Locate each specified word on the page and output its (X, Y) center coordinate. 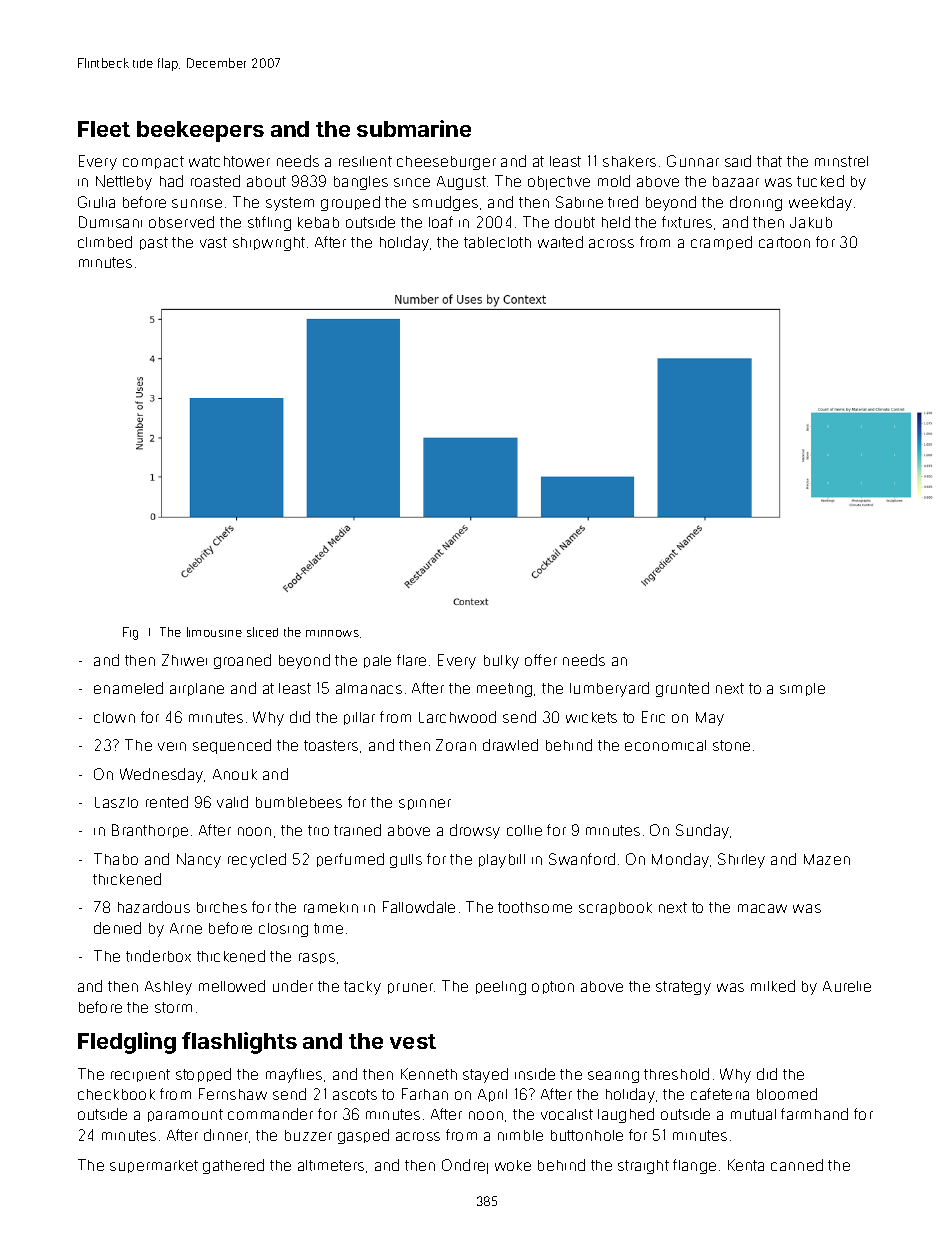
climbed (105, 242)
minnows (332, 633)
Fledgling (127, 1043)
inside (535, 1074)
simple (802, 689)
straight (643, 1167)
